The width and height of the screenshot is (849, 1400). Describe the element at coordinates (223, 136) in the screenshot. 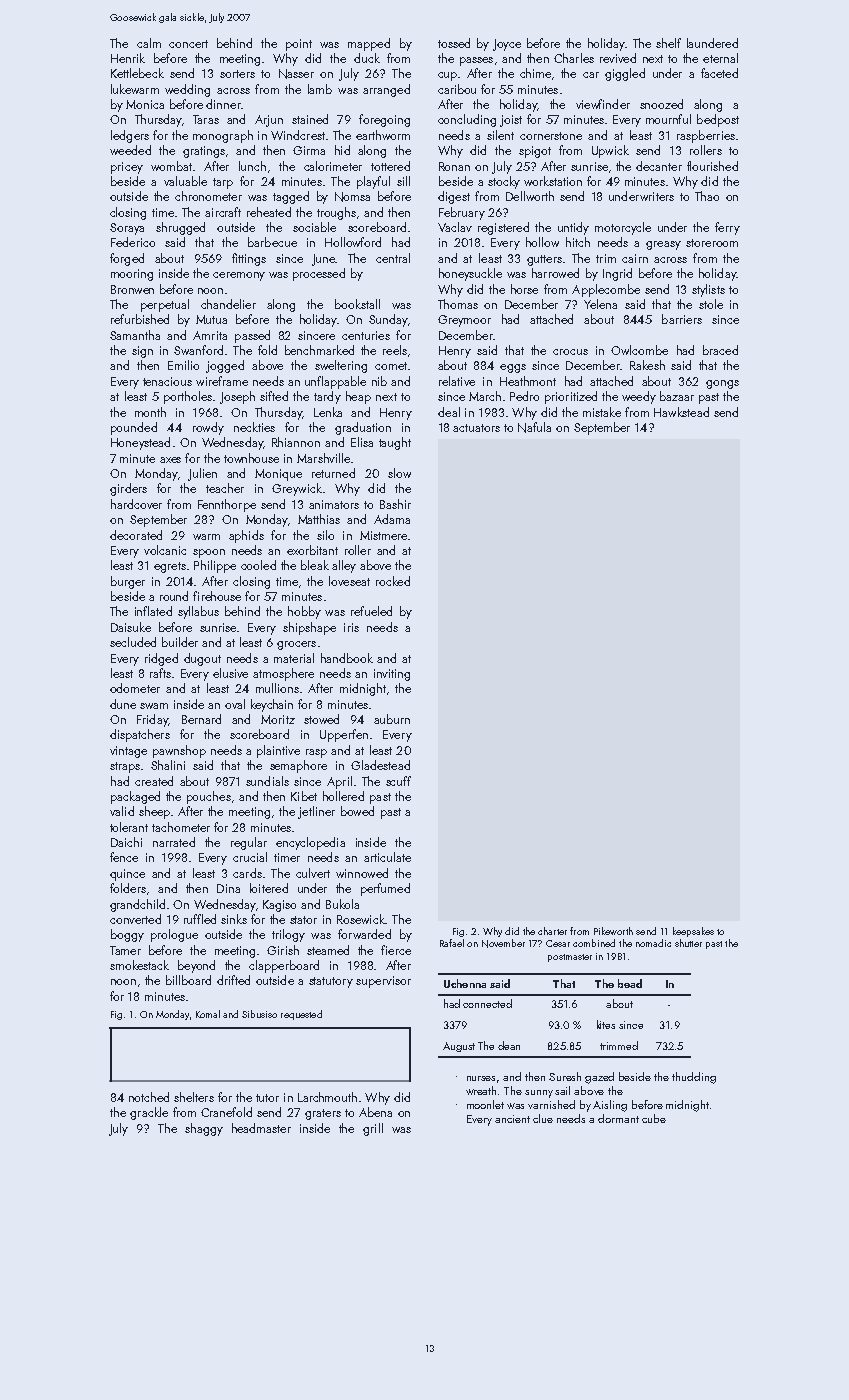

I see `monograph` at that location.
